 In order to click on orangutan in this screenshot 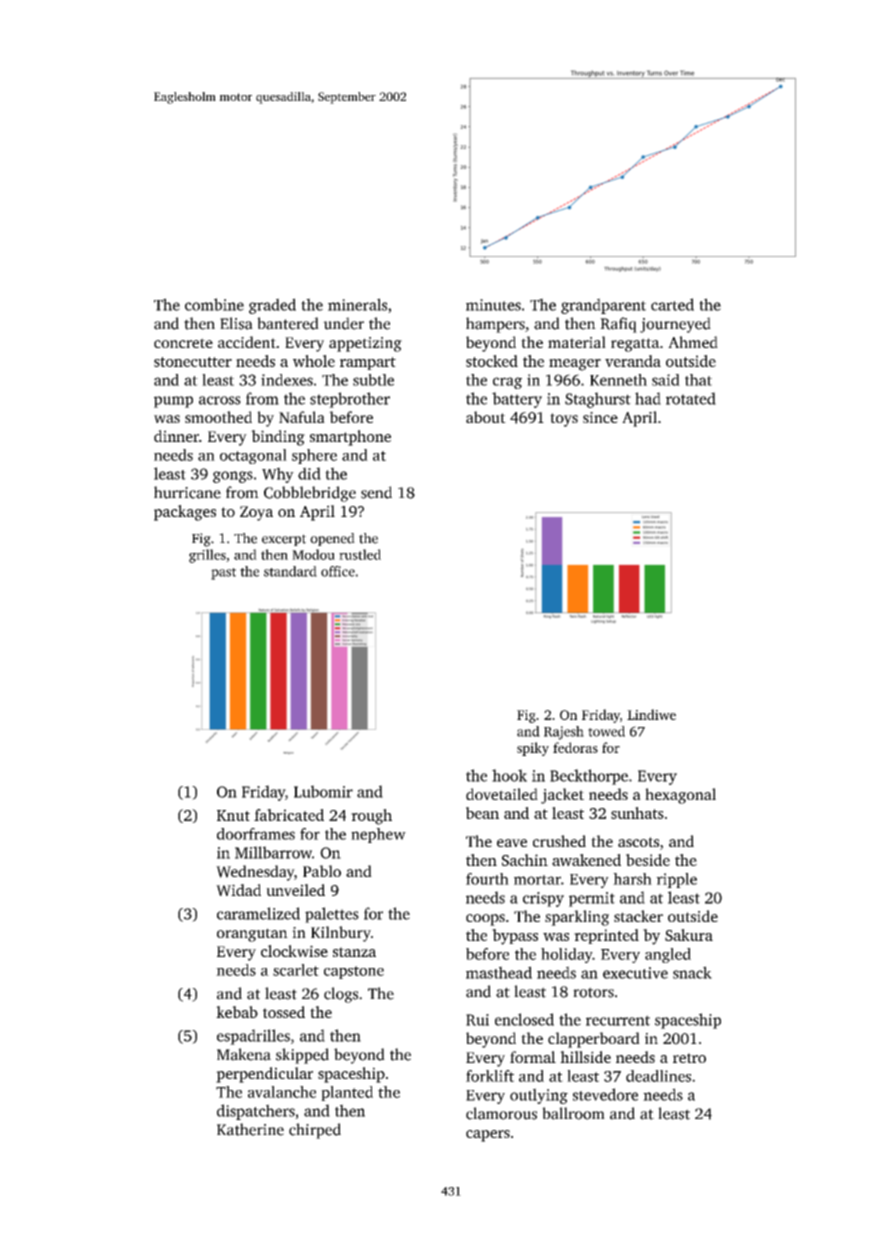, I will do `click(252, 935)`.
